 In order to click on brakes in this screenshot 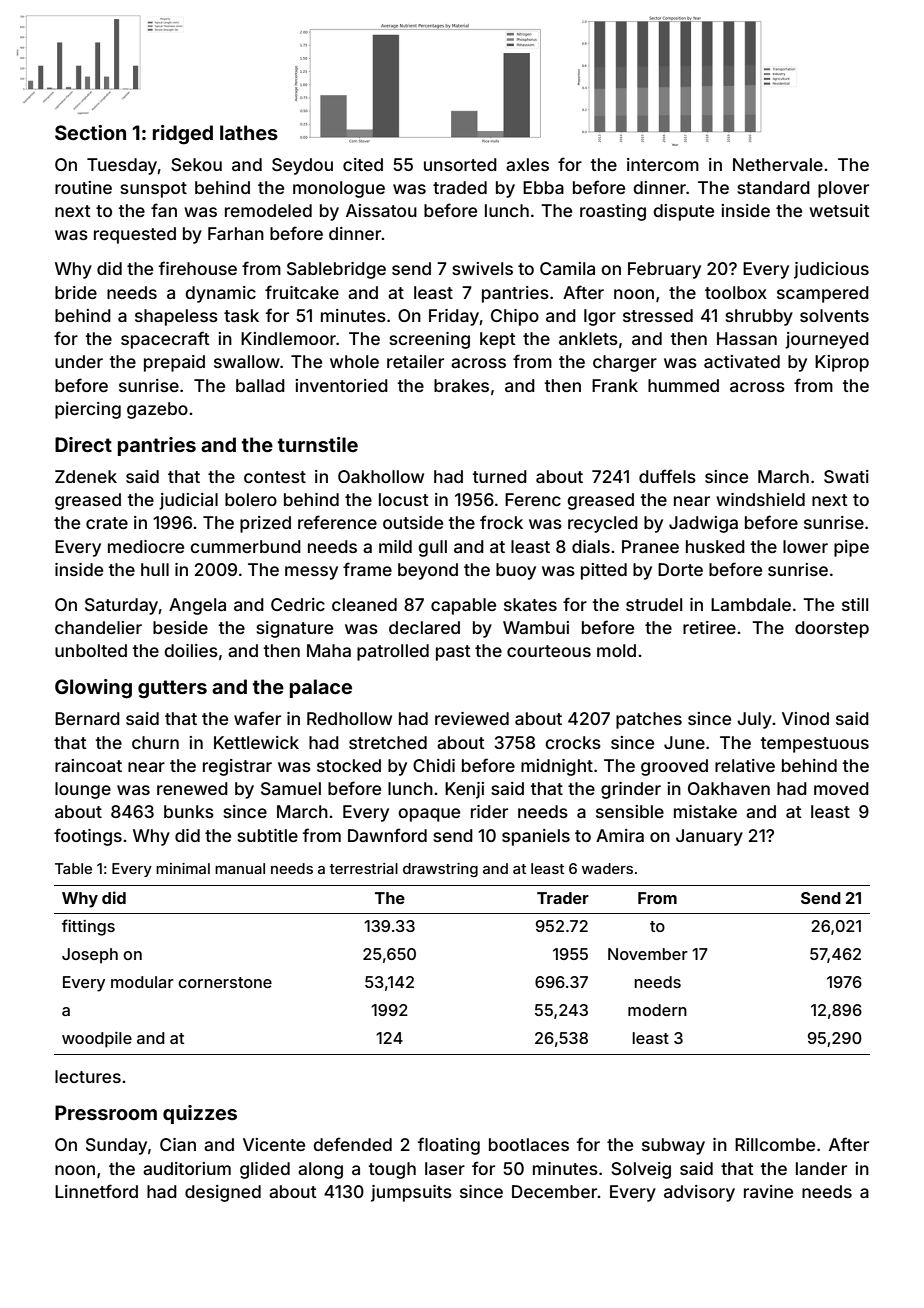, I will do `click(461, 385)`.
